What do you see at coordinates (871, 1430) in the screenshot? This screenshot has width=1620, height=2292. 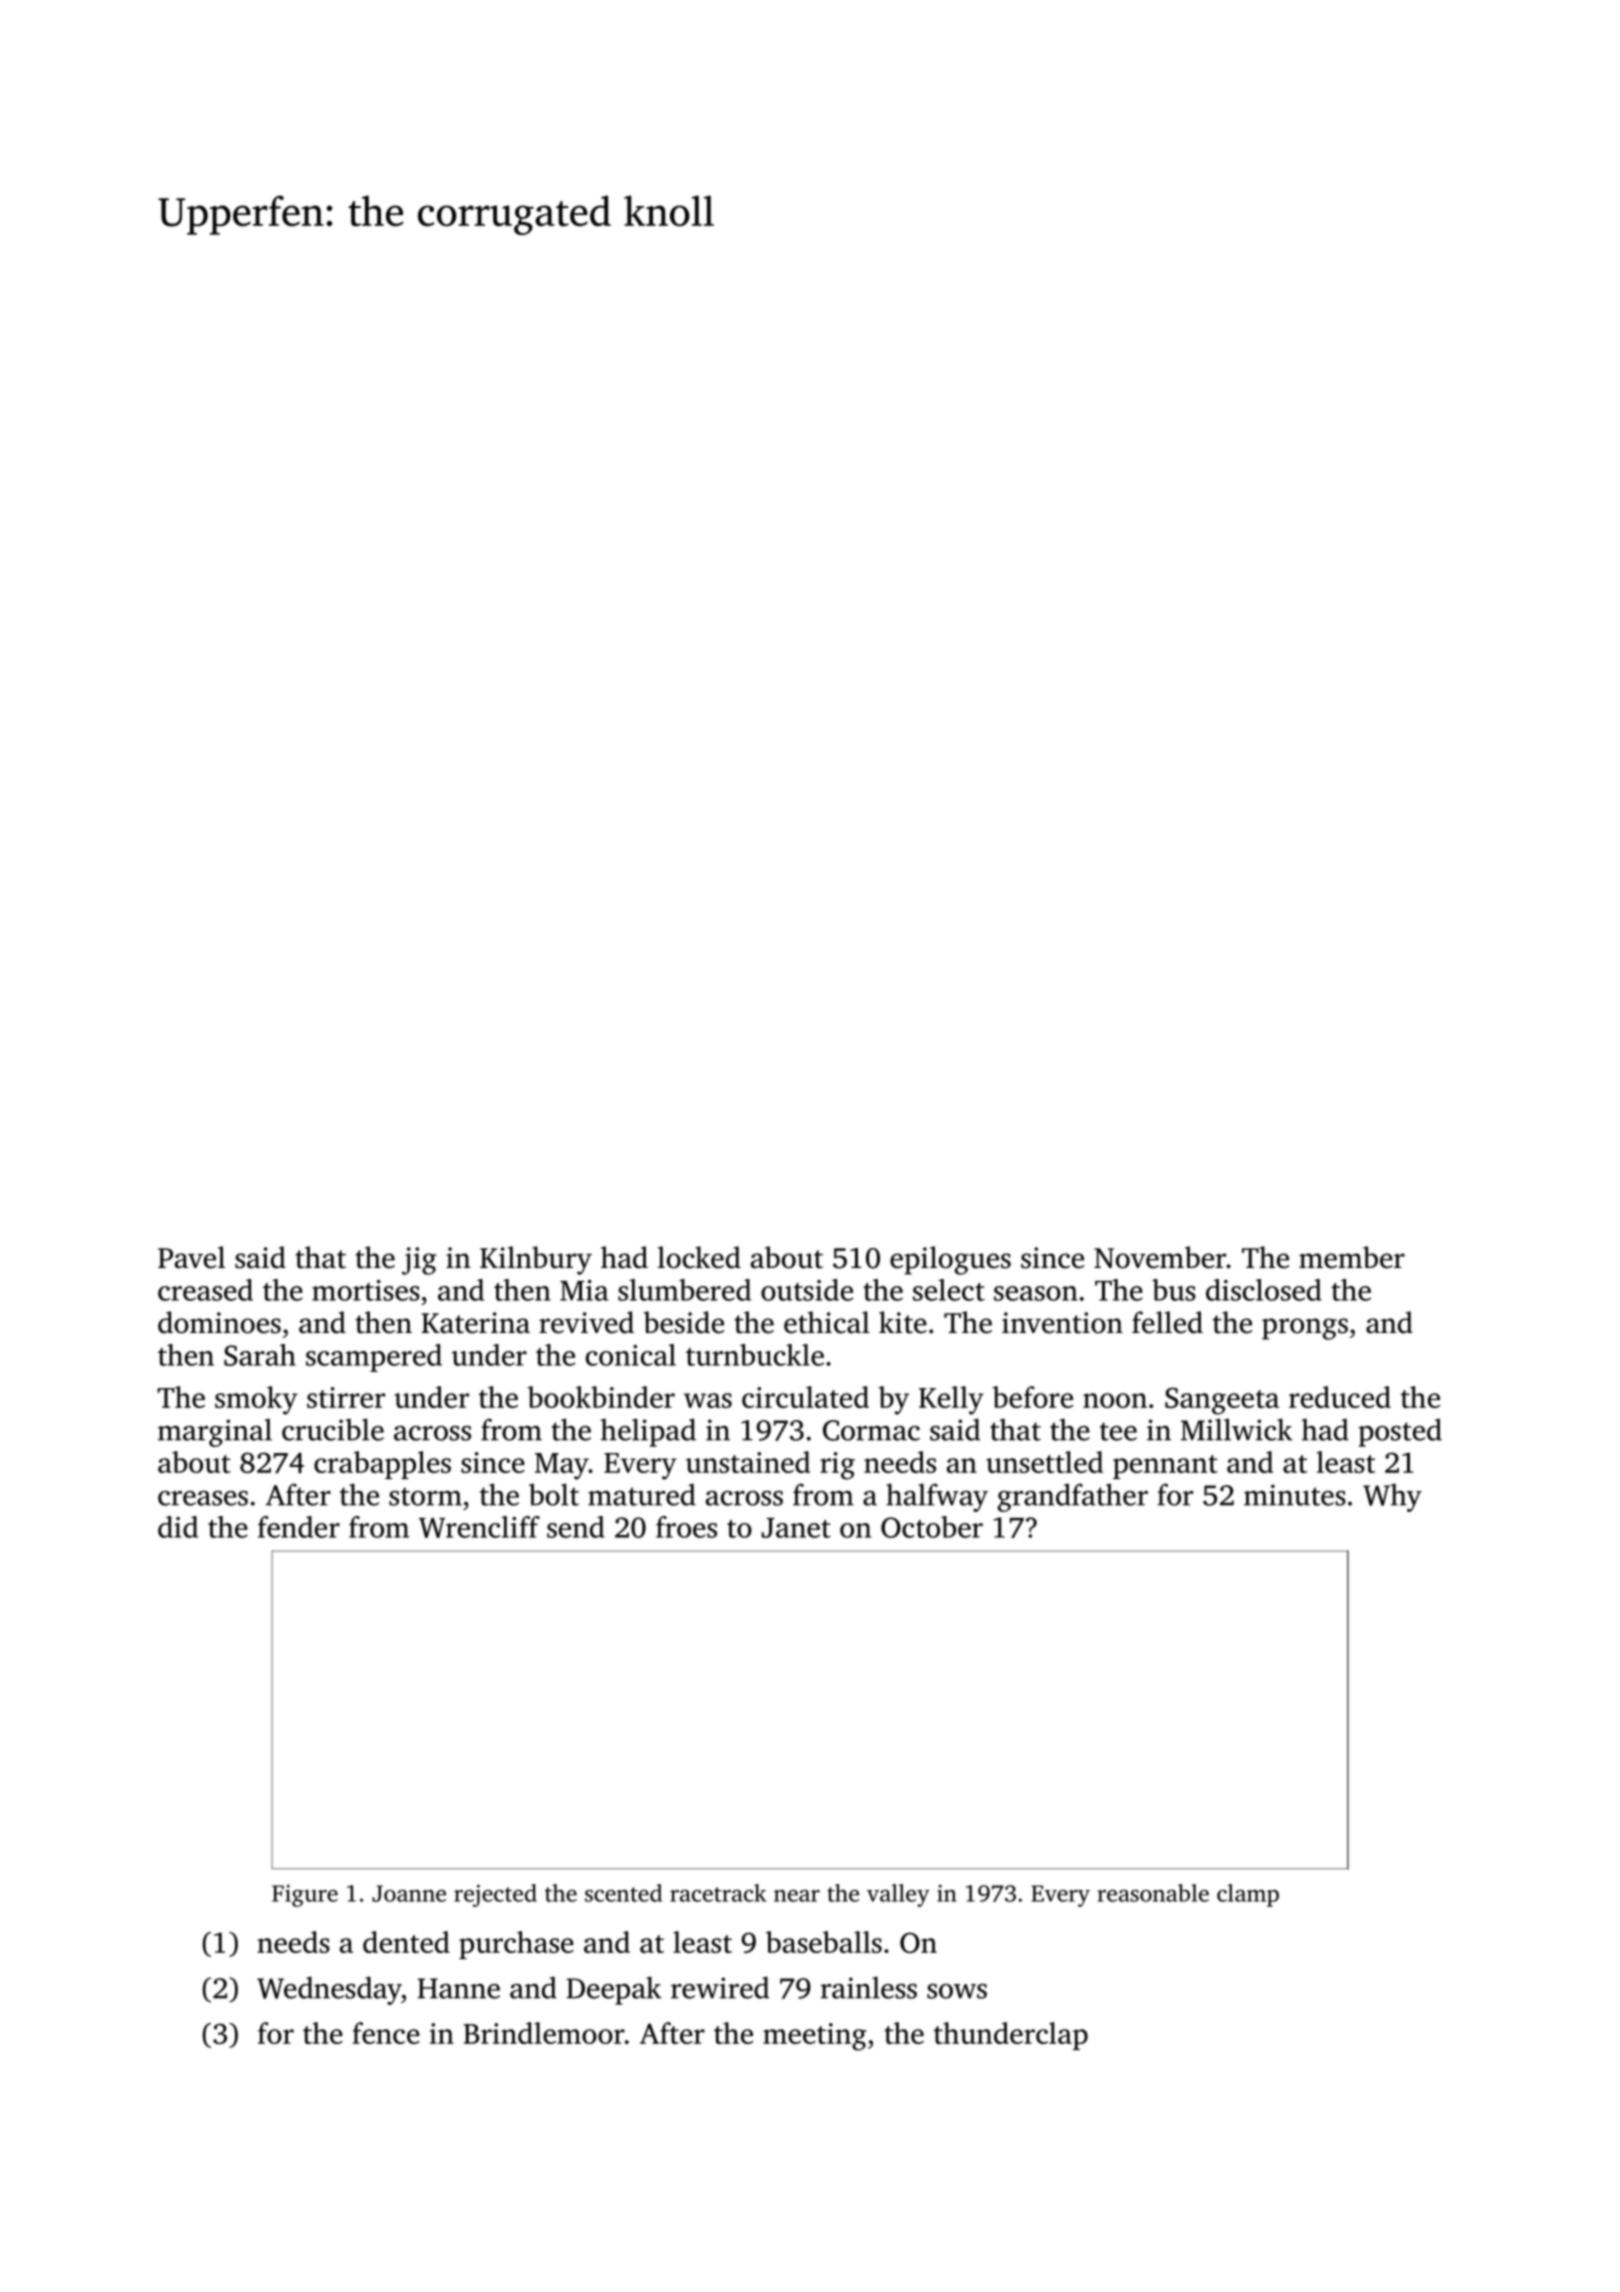 I see `Cormac` at bounding box center [871, 1430].
